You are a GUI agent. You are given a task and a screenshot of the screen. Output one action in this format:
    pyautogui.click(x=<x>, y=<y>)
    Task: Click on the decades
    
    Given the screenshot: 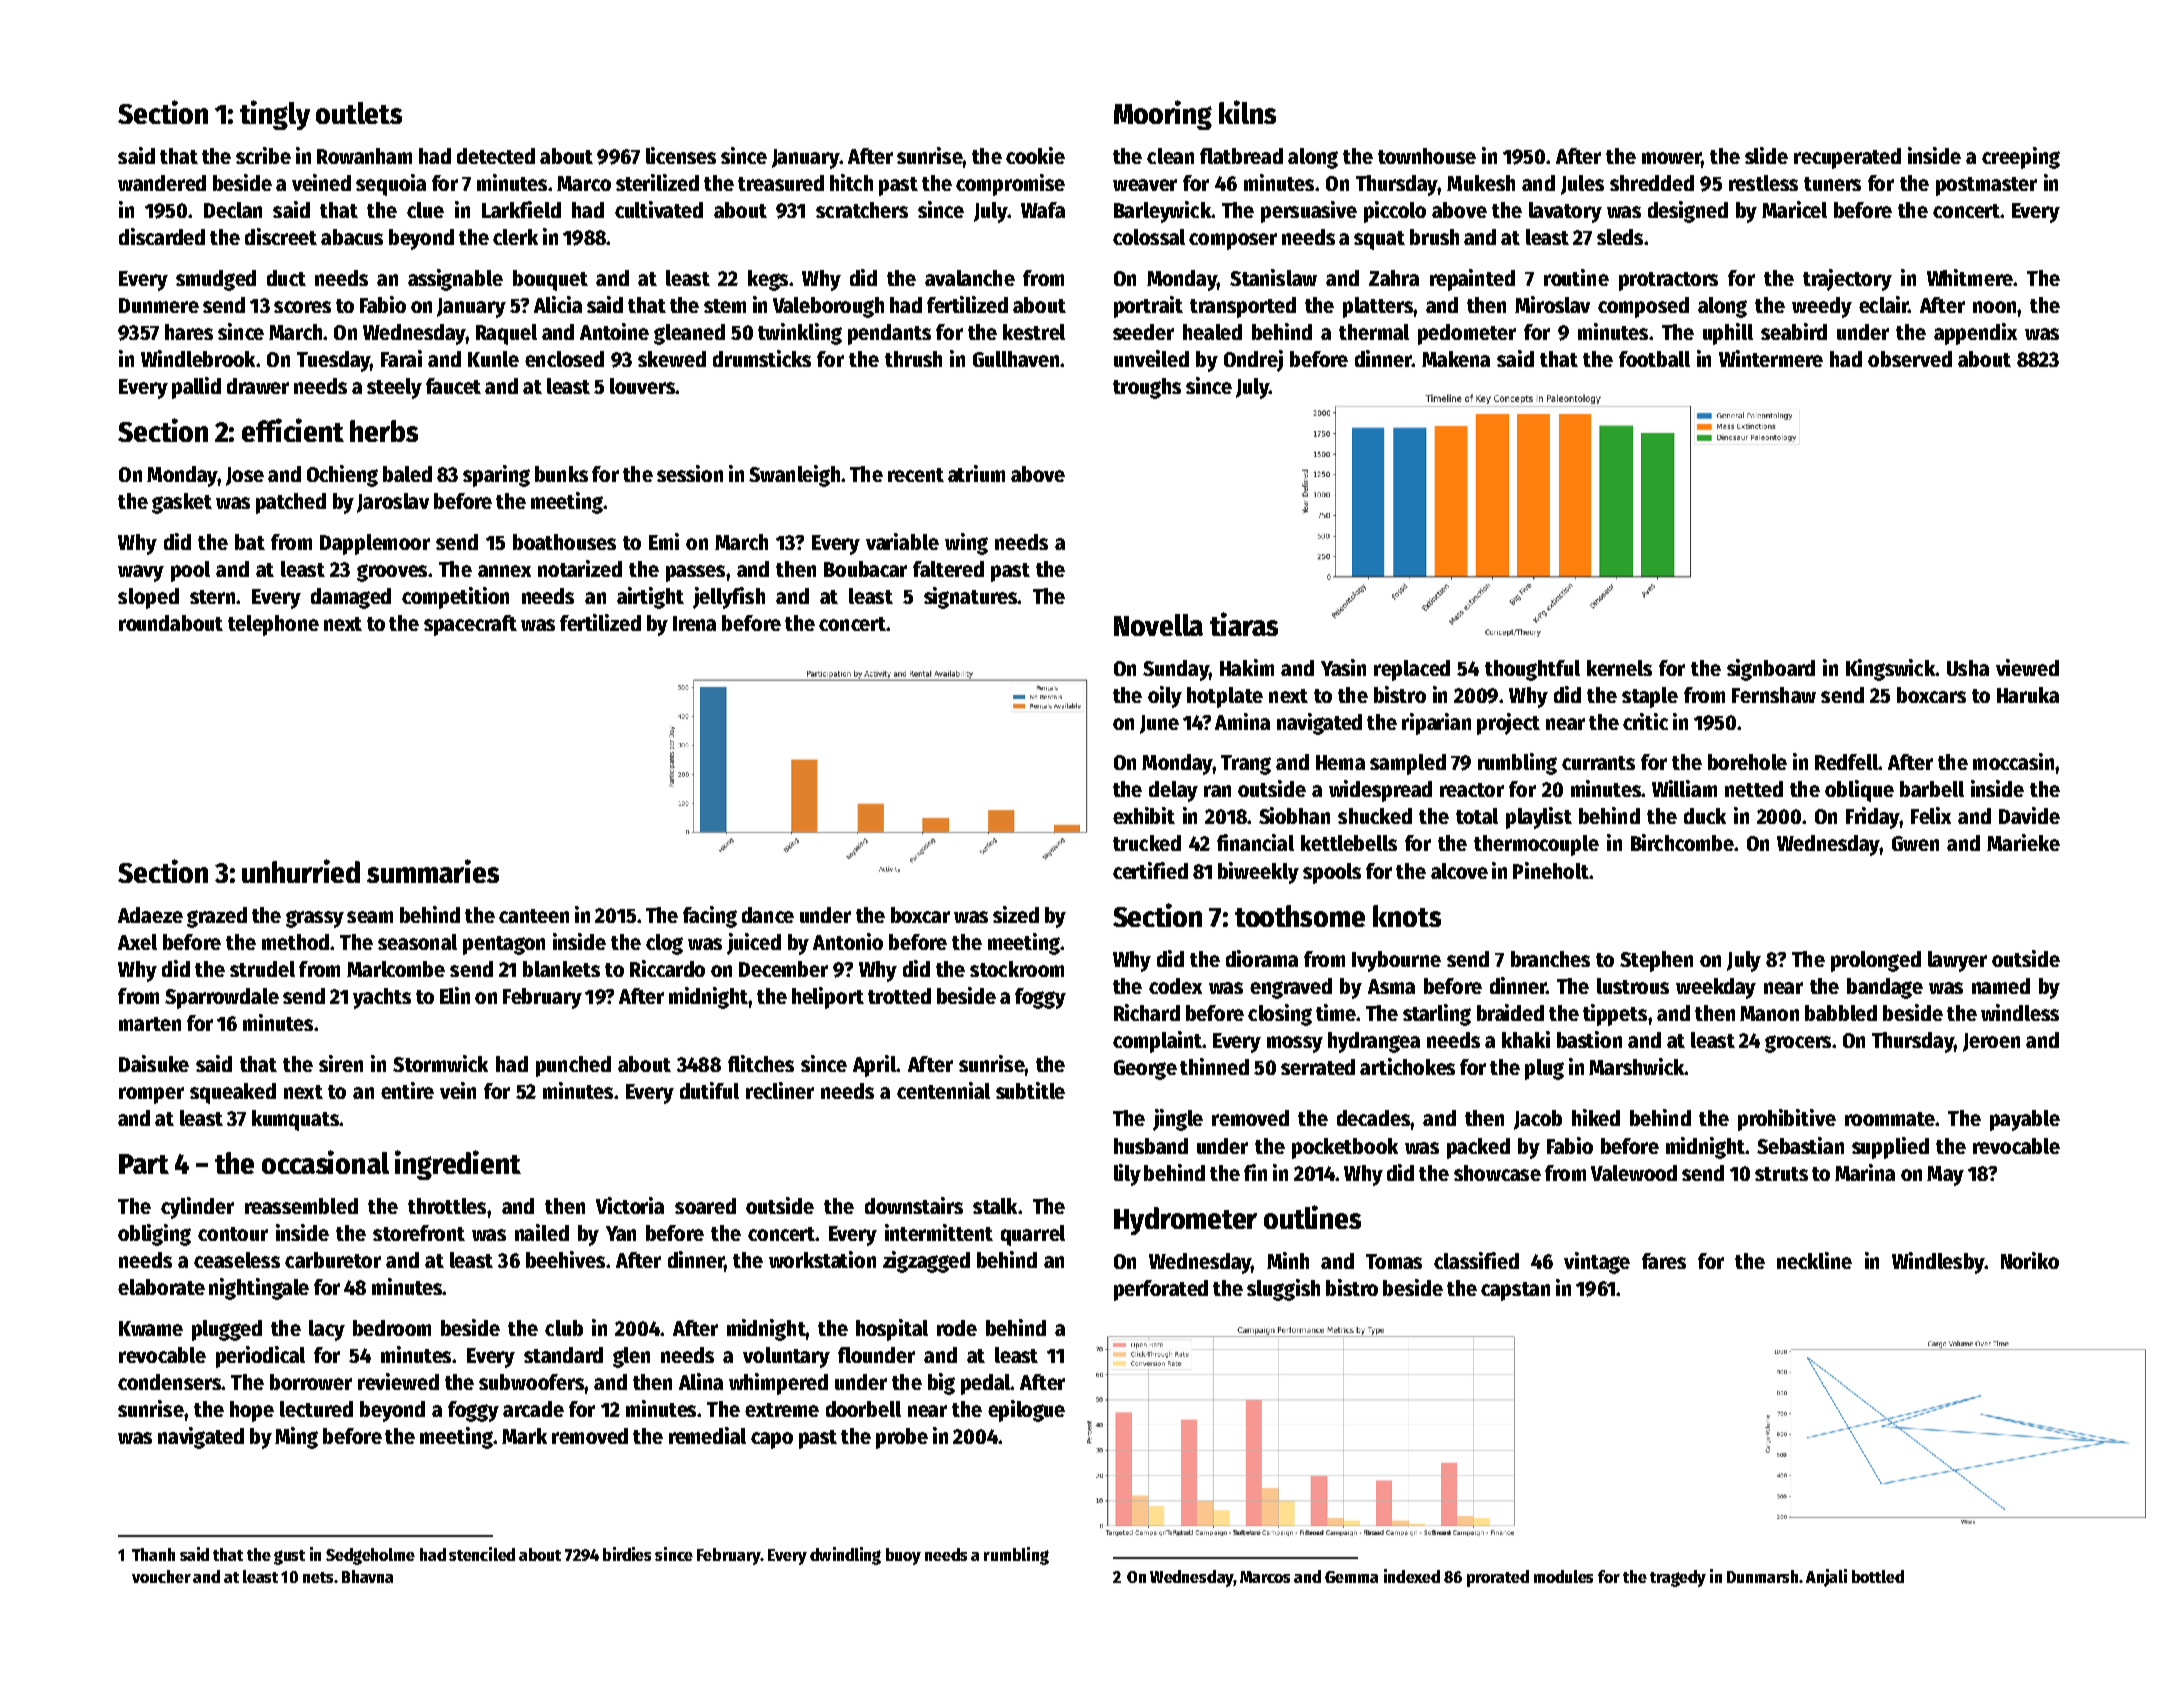 What is the action you would take?
    pyautogui.click(x=1373, y=1118)
